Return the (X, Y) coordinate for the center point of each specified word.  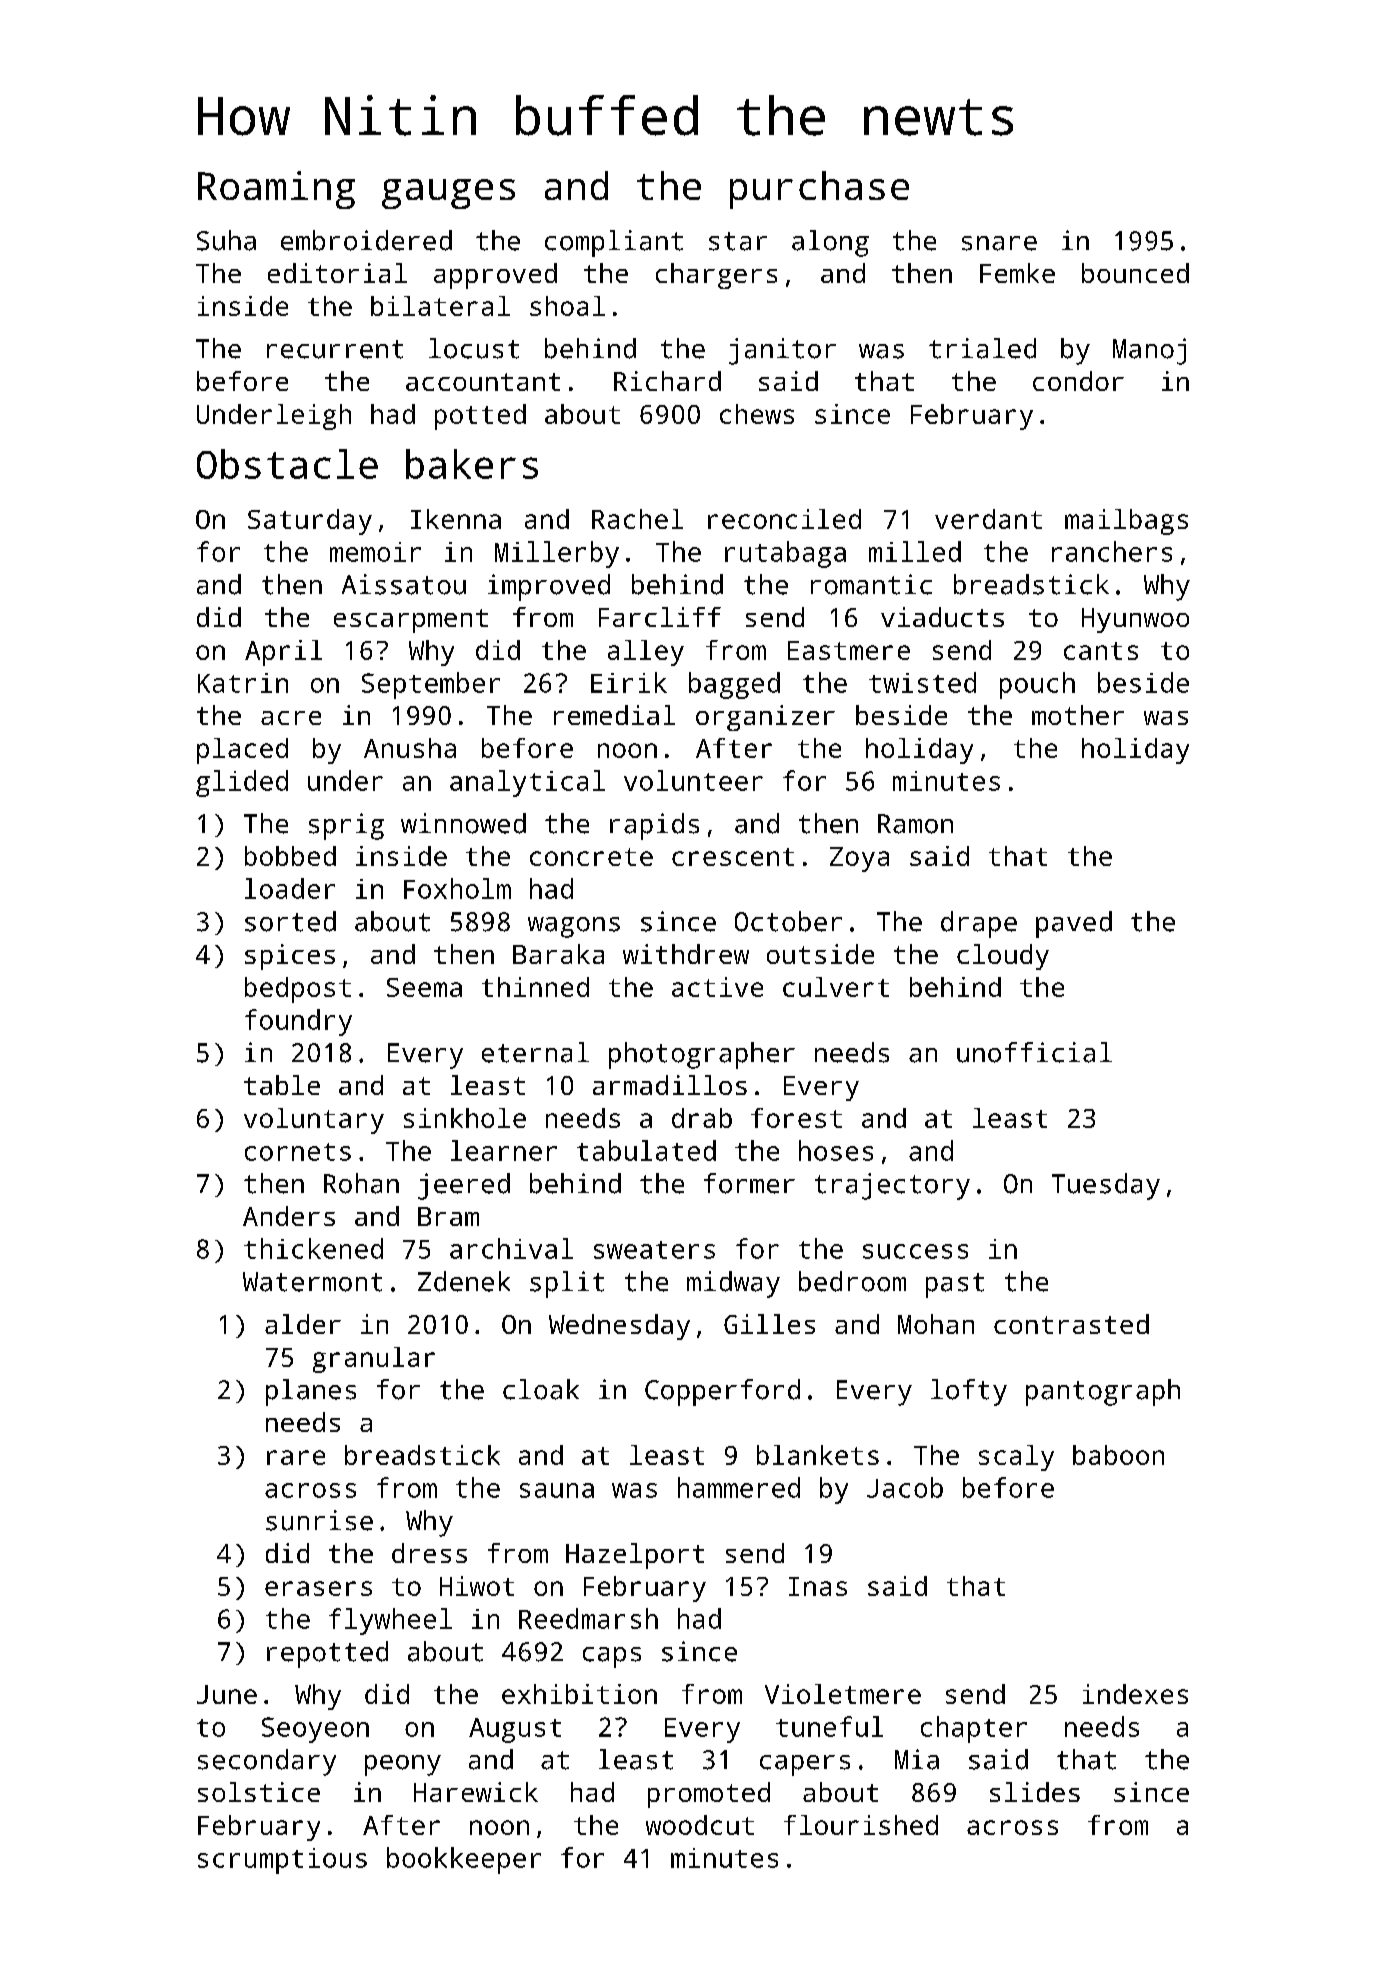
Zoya (859, 859)
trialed (982, 348)
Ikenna (456, 519)
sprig (346, 826)
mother (1078, 715)
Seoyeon (315, 1730)
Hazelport (635, 1556)
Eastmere (849, 650)
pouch (1037, 685)
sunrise (319, 1520)
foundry (298, 1022)
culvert (836, 987)
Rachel (637, 519)
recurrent (335, 349)
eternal (535, 1052)
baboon (1118, 1455)
